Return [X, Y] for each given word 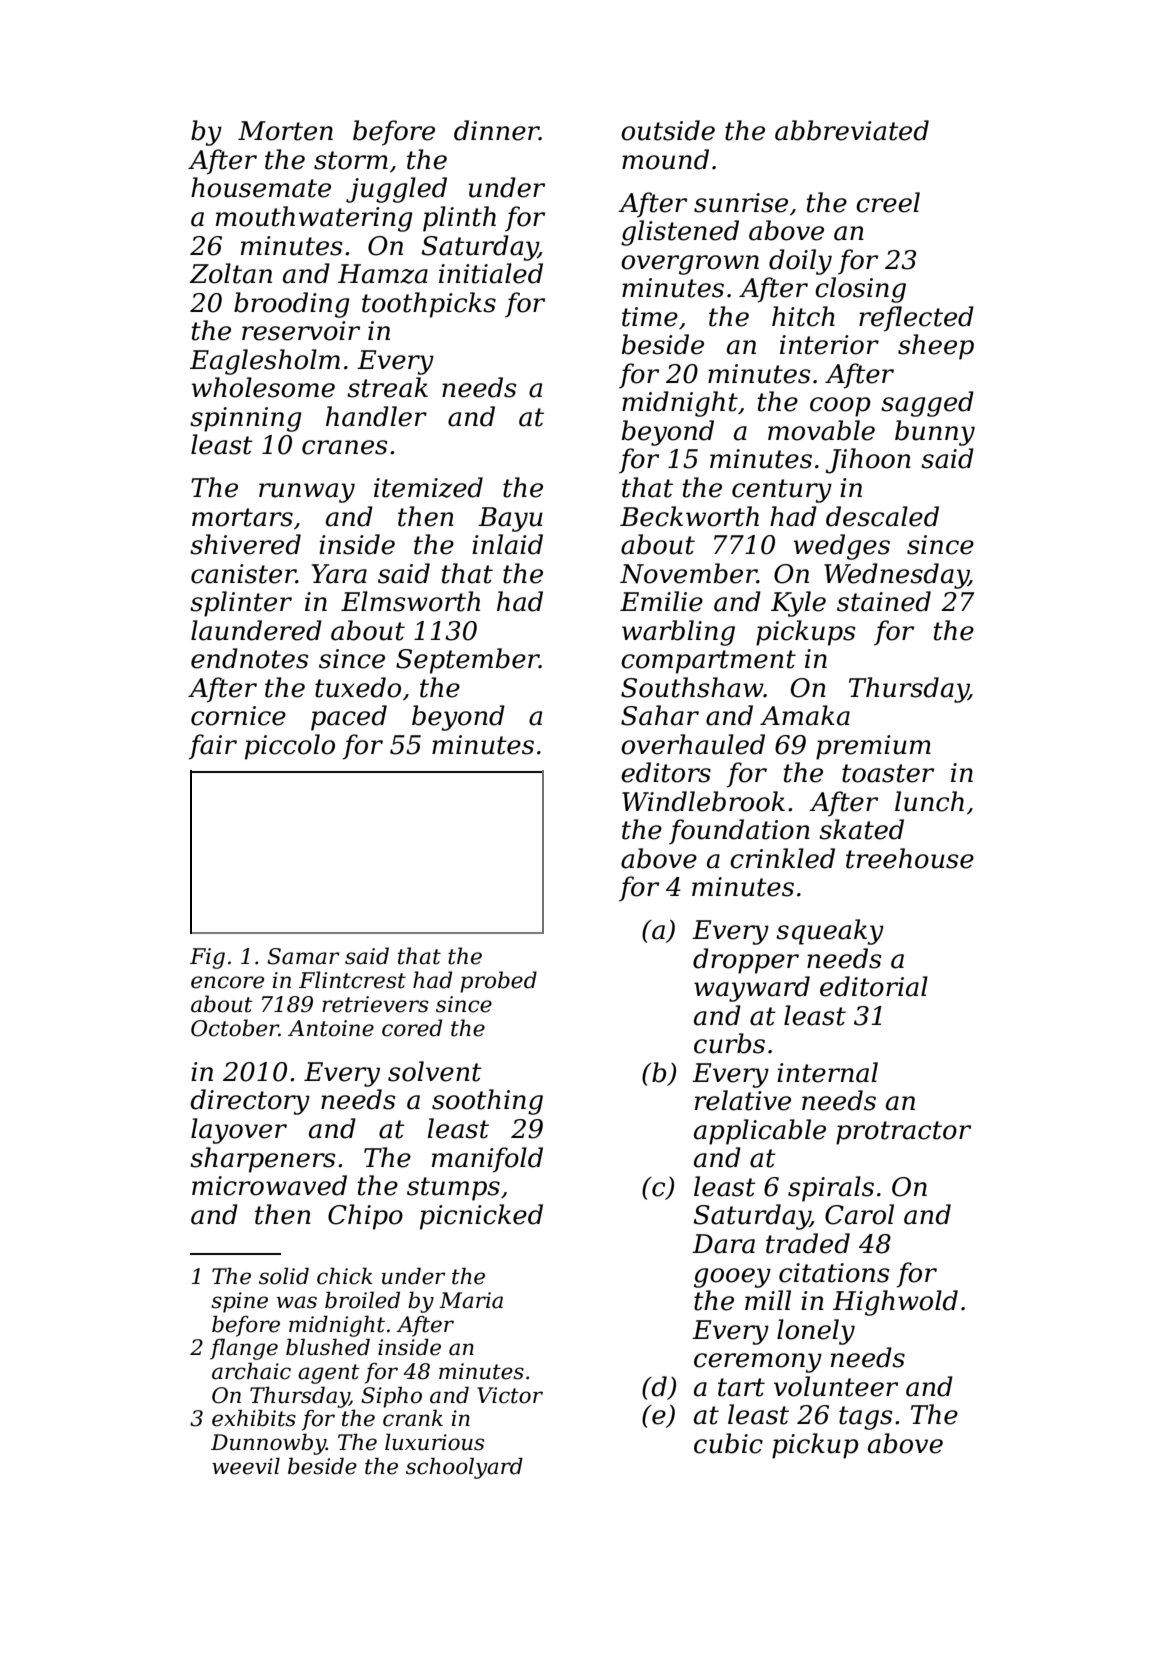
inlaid [507, 544]
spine [239, 1302]
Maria [471, 1300]
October [235, 1028]
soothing [487, 1102]
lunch [929, 801]
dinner [496, 130]
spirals [831, 1189]
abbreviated [852, 130]
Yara [339, 574]
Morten [285, 131]
